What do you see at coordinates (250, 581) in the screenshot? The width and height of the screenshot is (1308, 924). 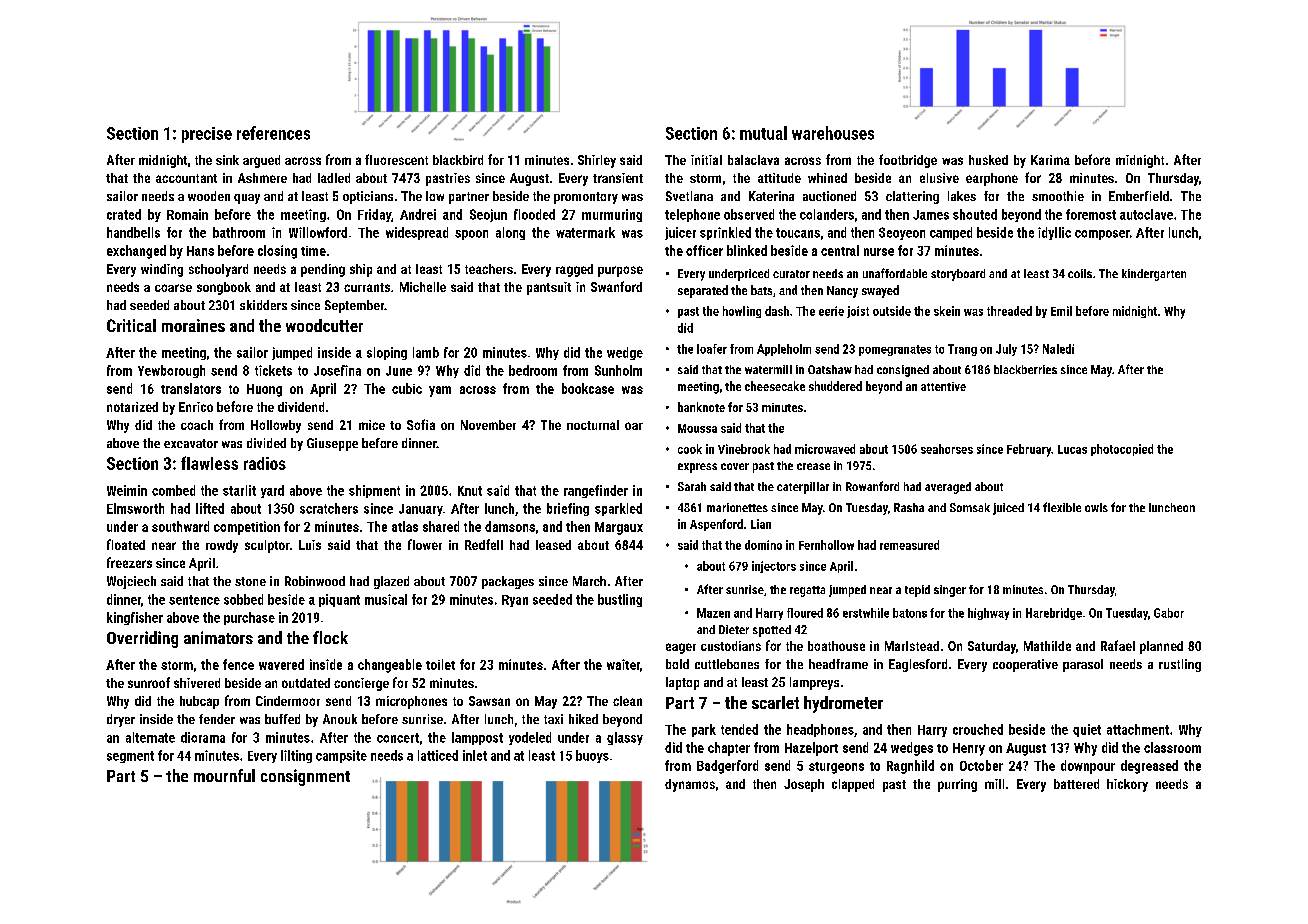 I see `stone` at bounding box center [250, 581].
